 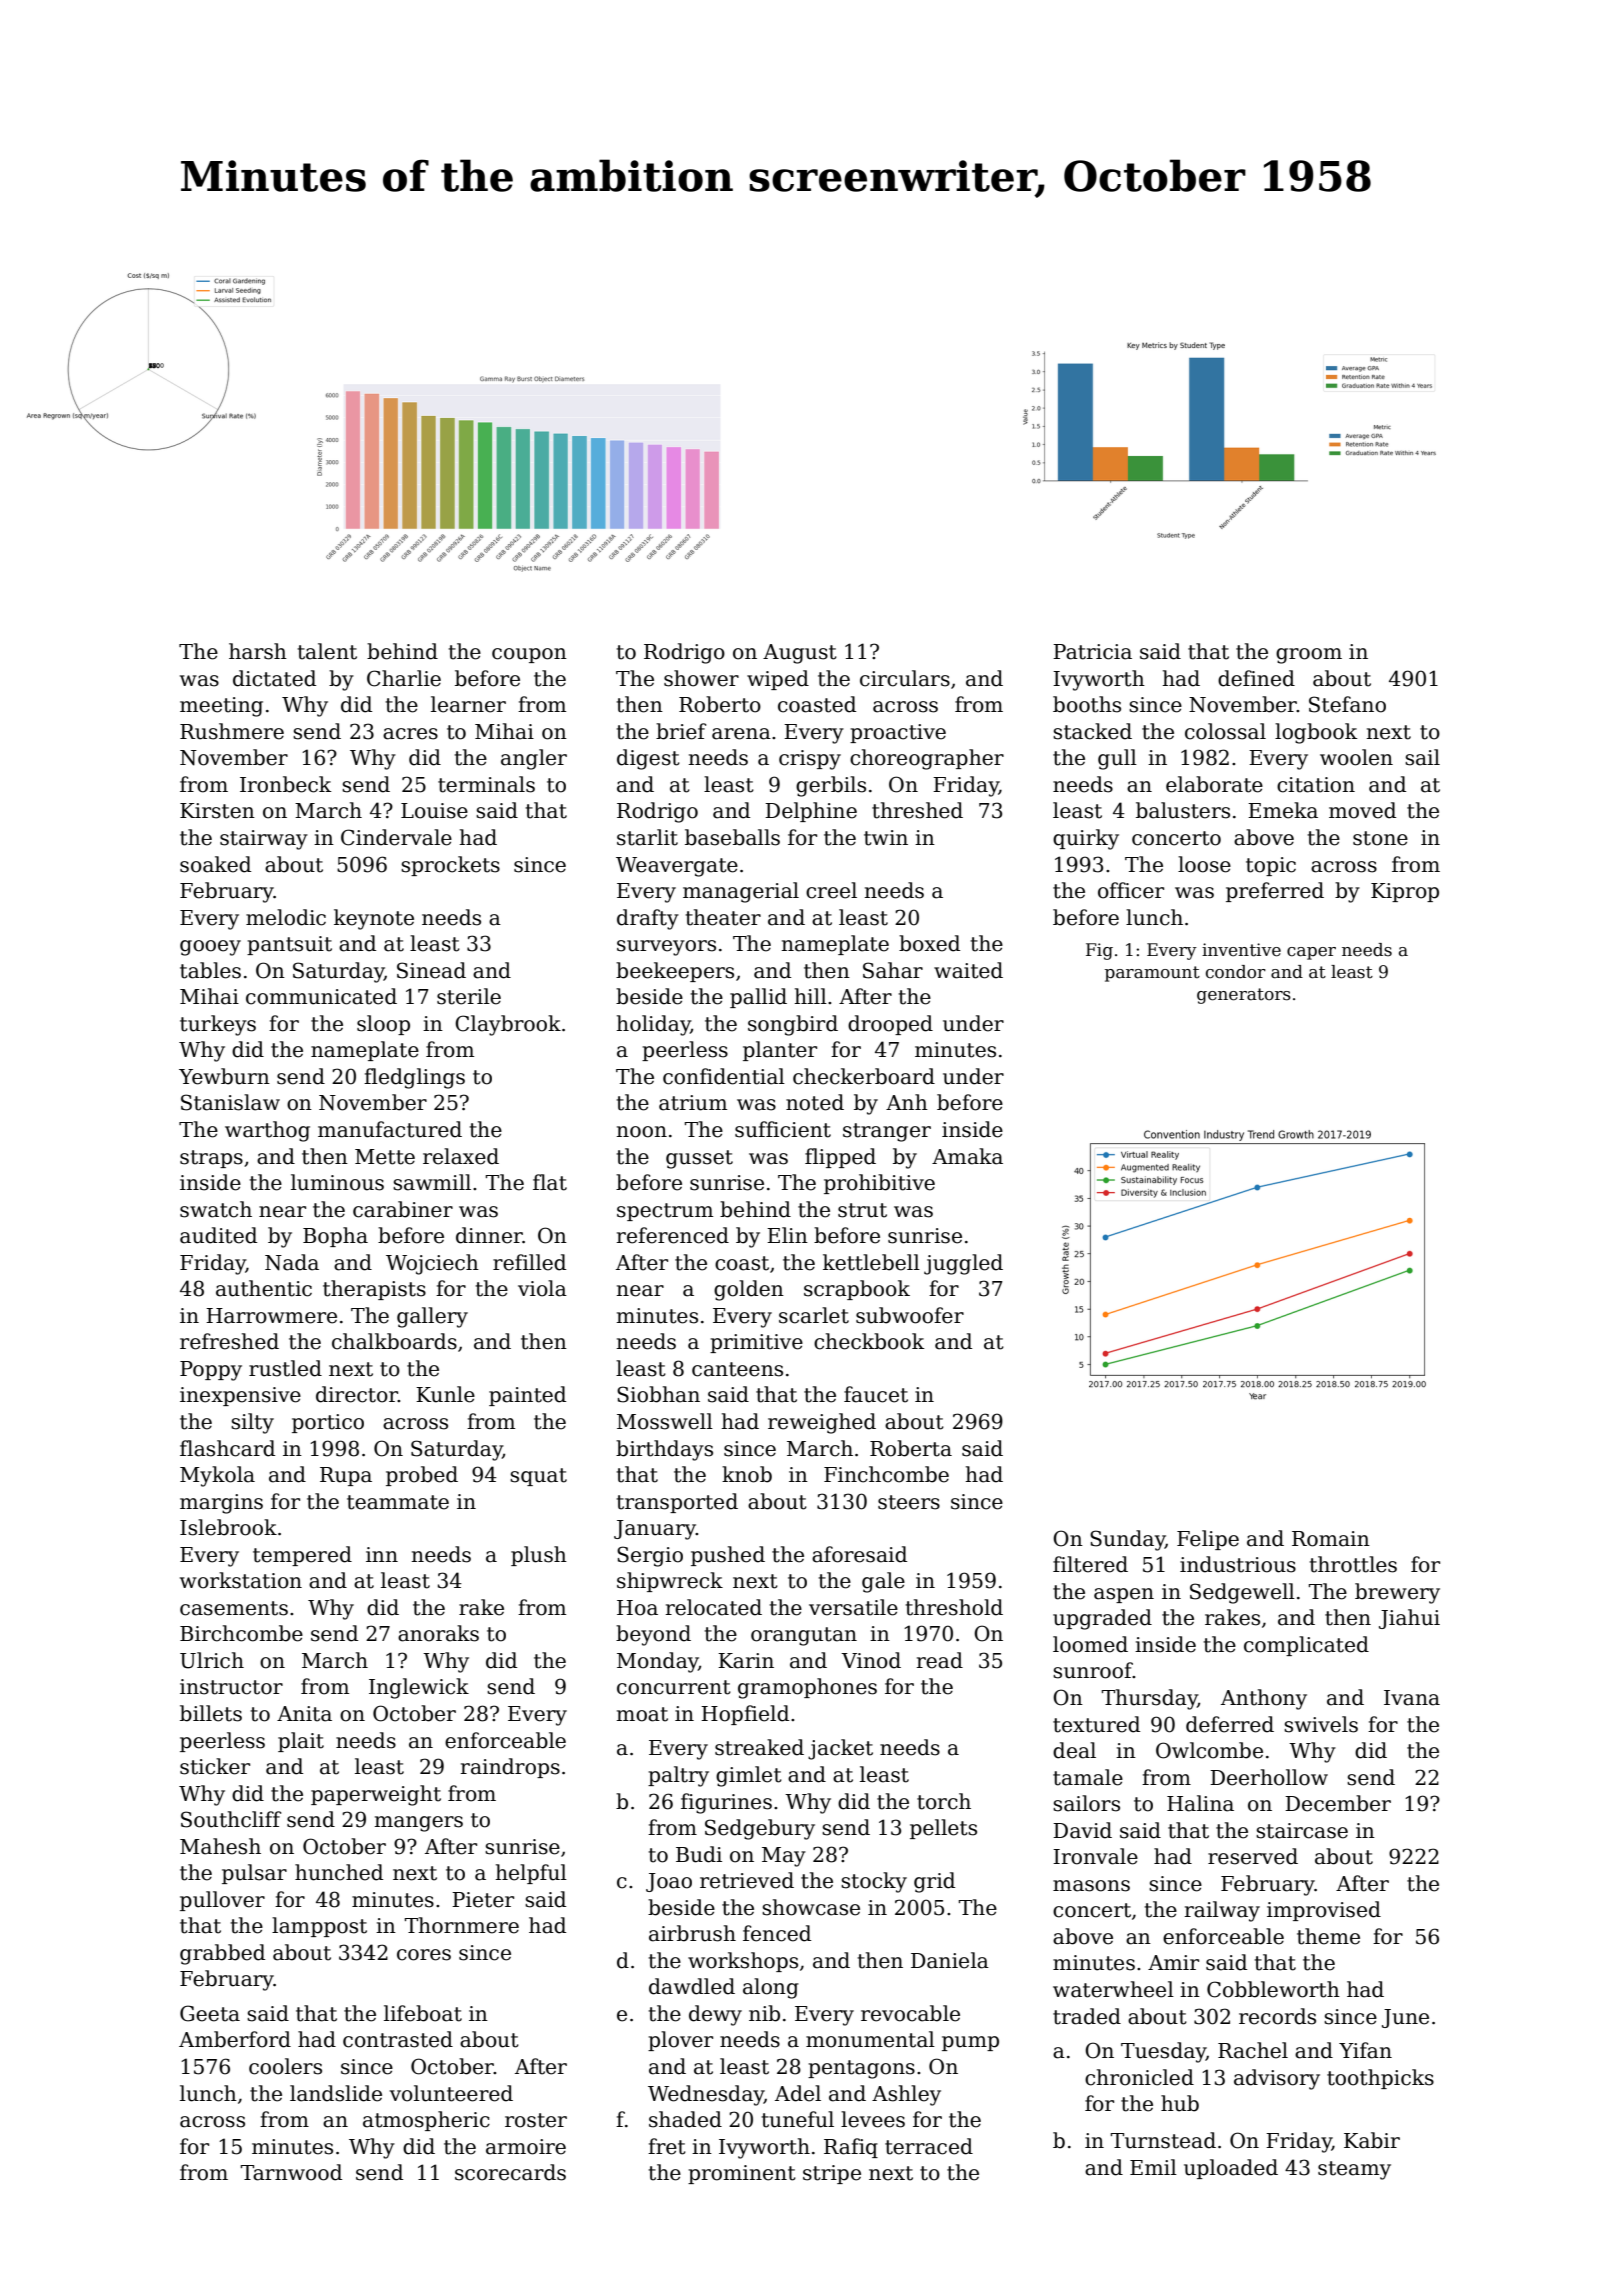 What do you see at coordinates (1117, 759) in the image?
I see `gull` at bounding box center [1117, 759].
